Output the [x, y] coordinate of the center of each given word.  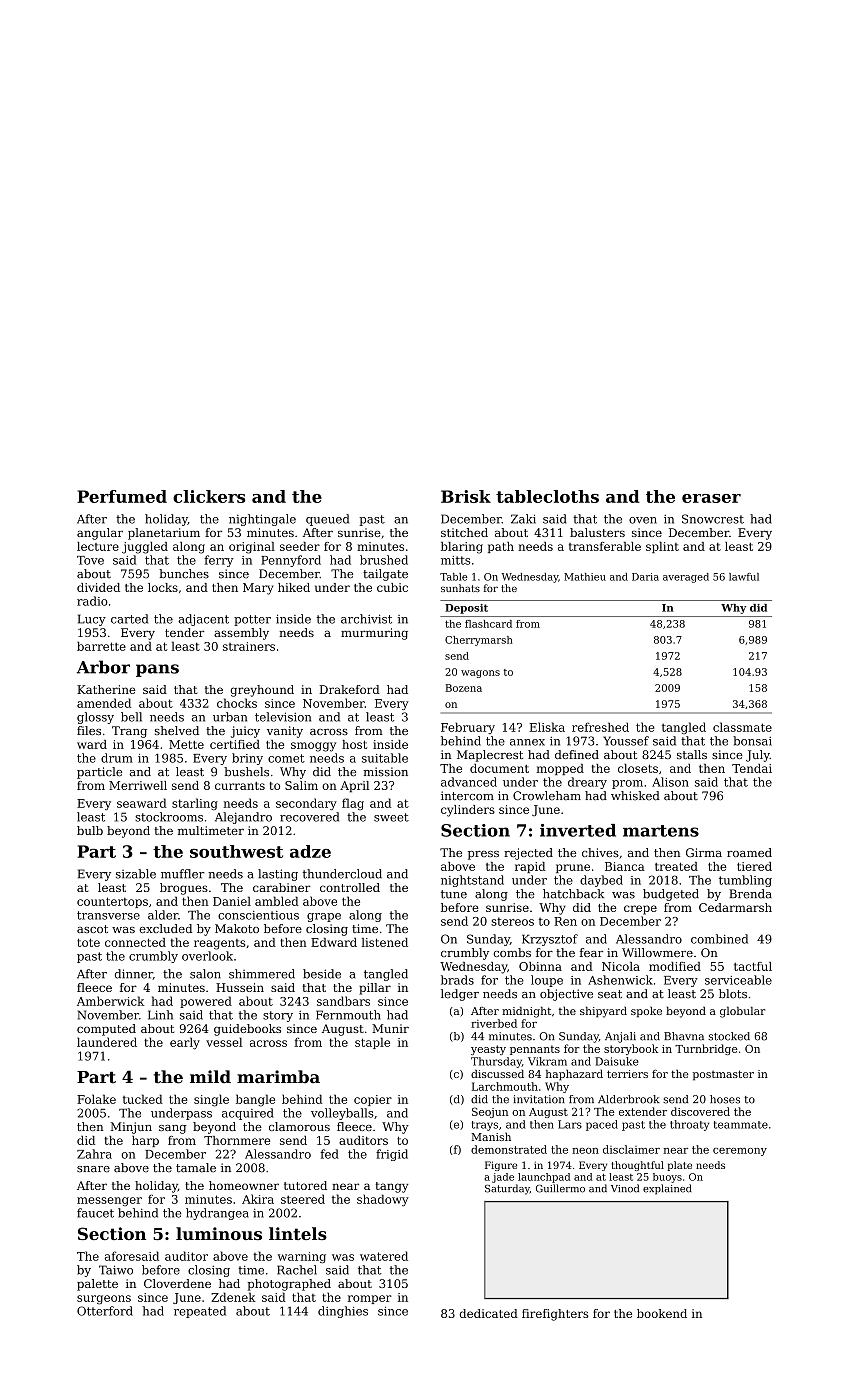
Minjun [131, 1128]
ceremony [740, 1152]
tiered [754, 866]
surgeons [104, 1300]
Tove [90, 560]
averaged [686, 578]
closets [638, 768]
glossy [95, 718]
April [354, 787]
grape [324, 917]
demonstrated [509, 1149]
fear [591, 952]
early [185, 1043]
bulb [90, 830]
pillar [375, 989]
